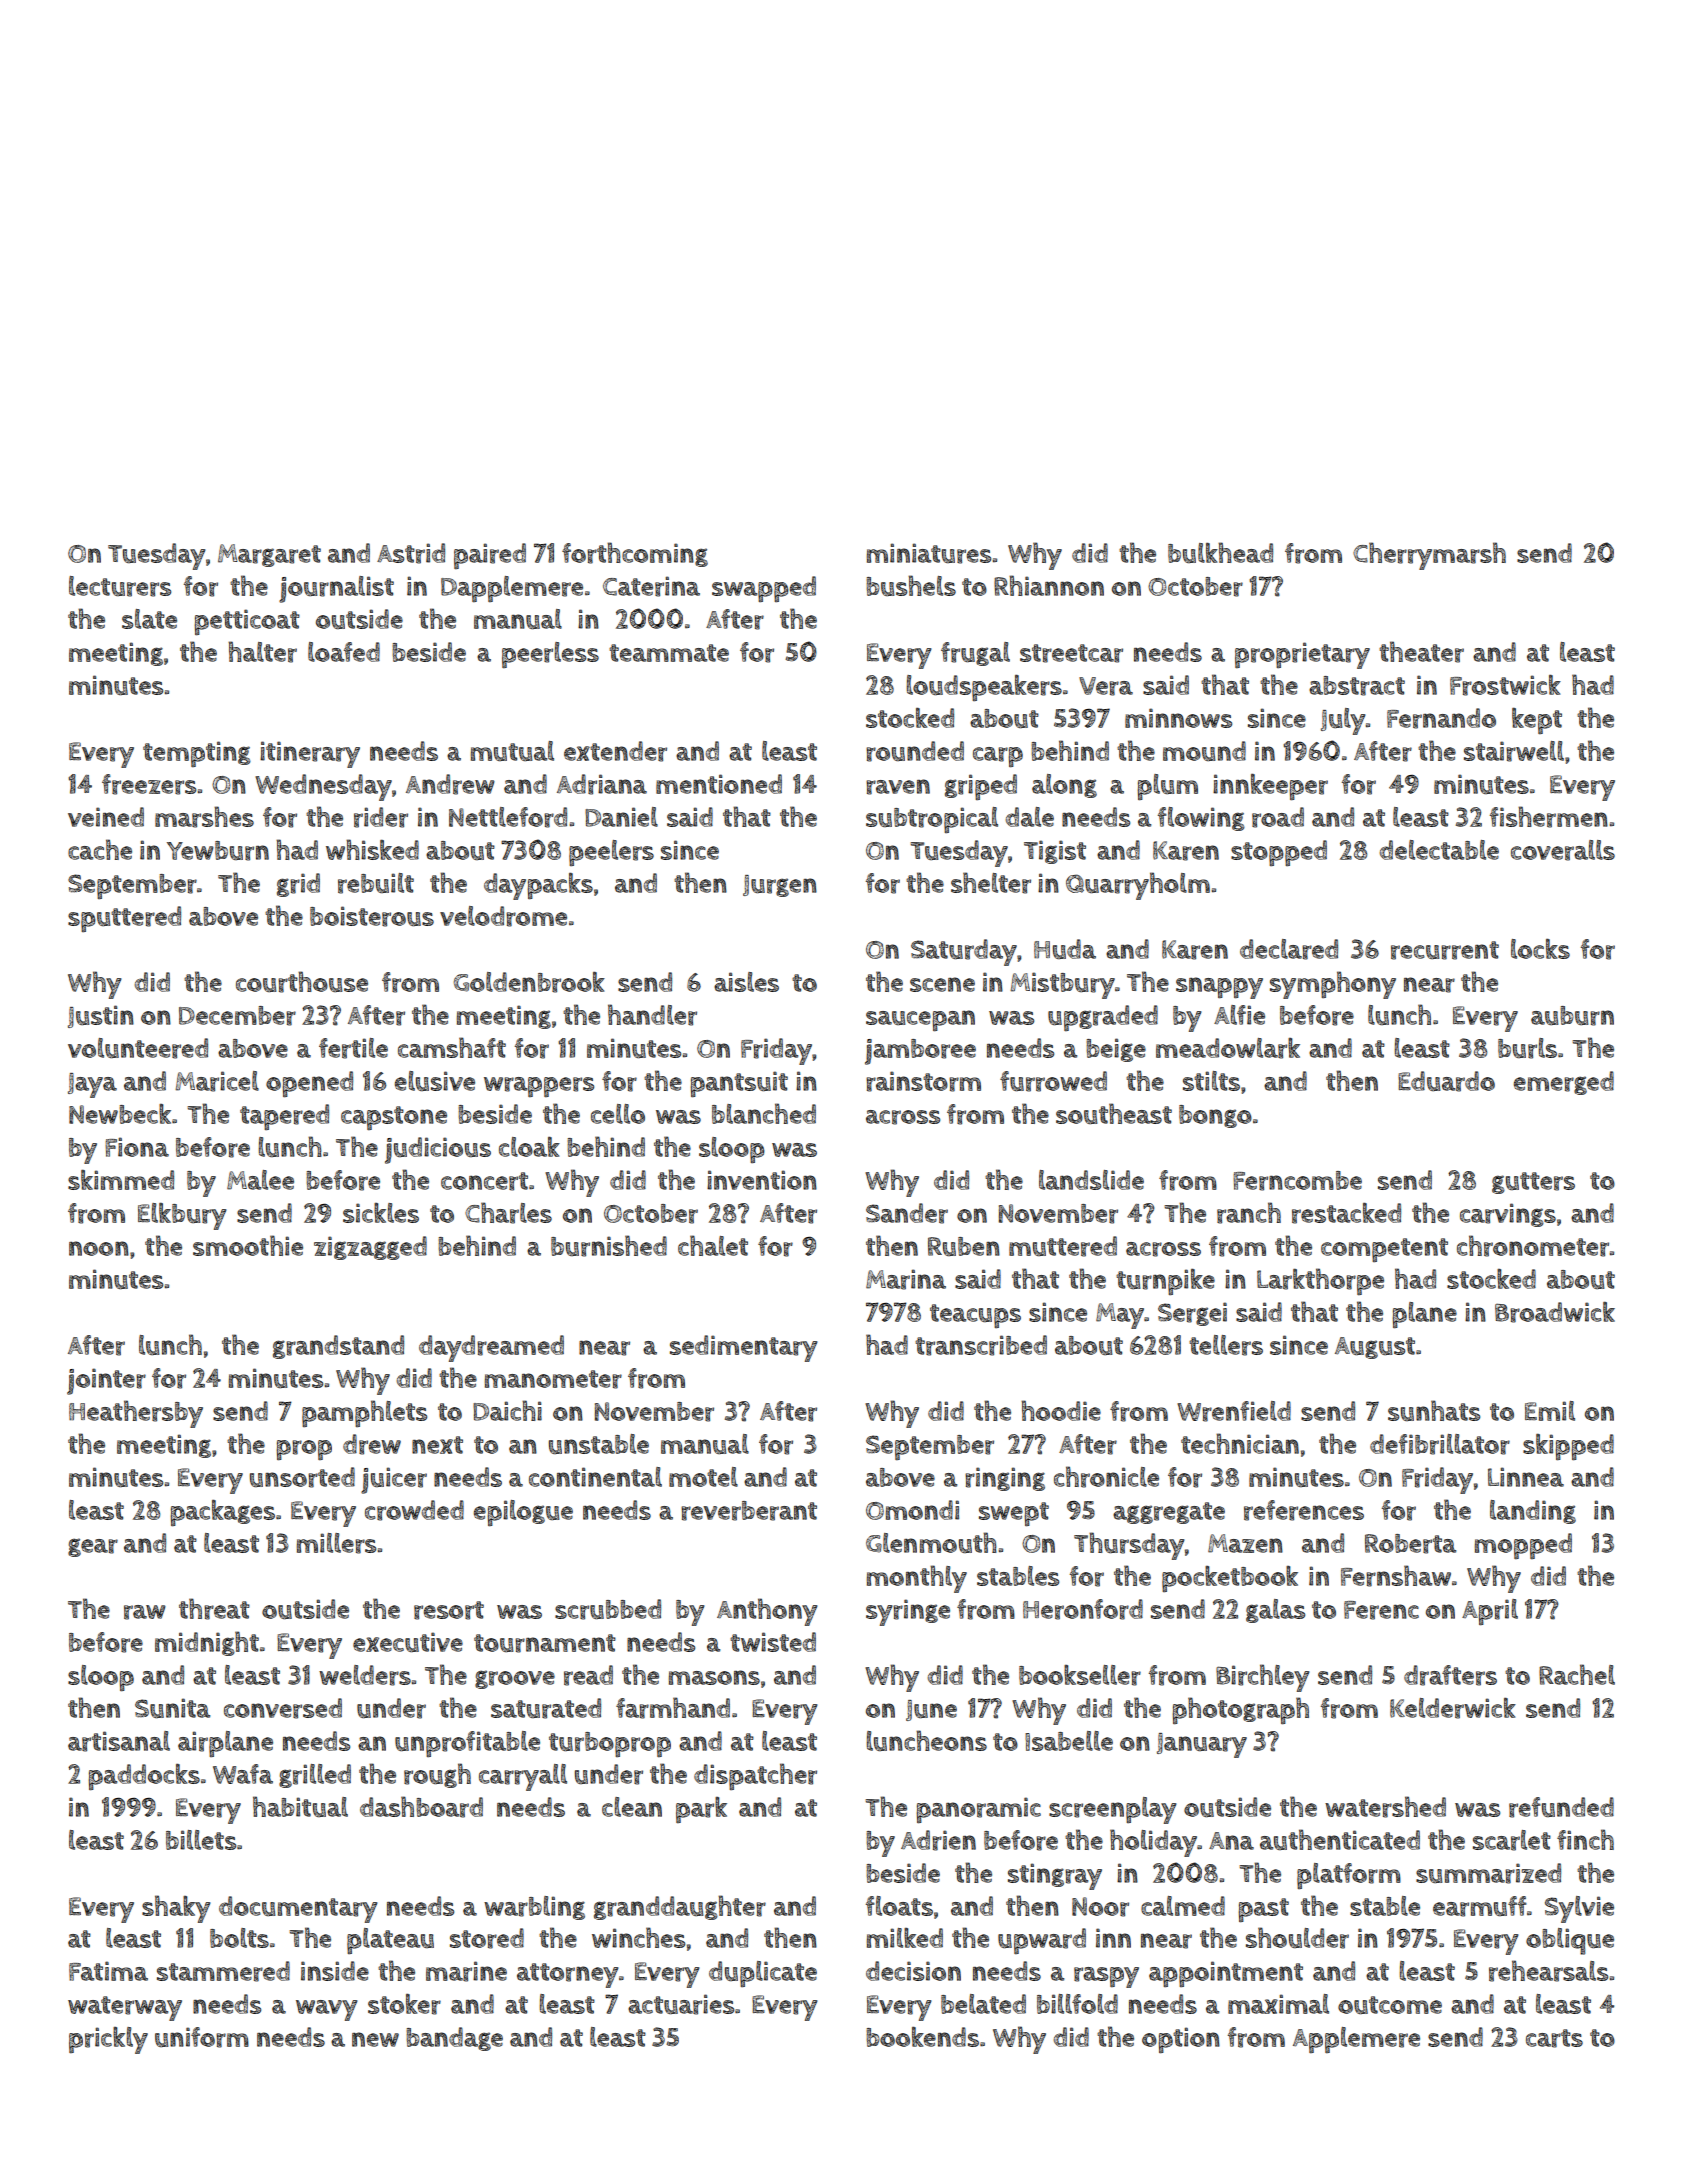 The width and height of the document is (1683, 2178). Describe the element at coordinates (1440, 1444) in the document. I see `defibrillator` at that location.
